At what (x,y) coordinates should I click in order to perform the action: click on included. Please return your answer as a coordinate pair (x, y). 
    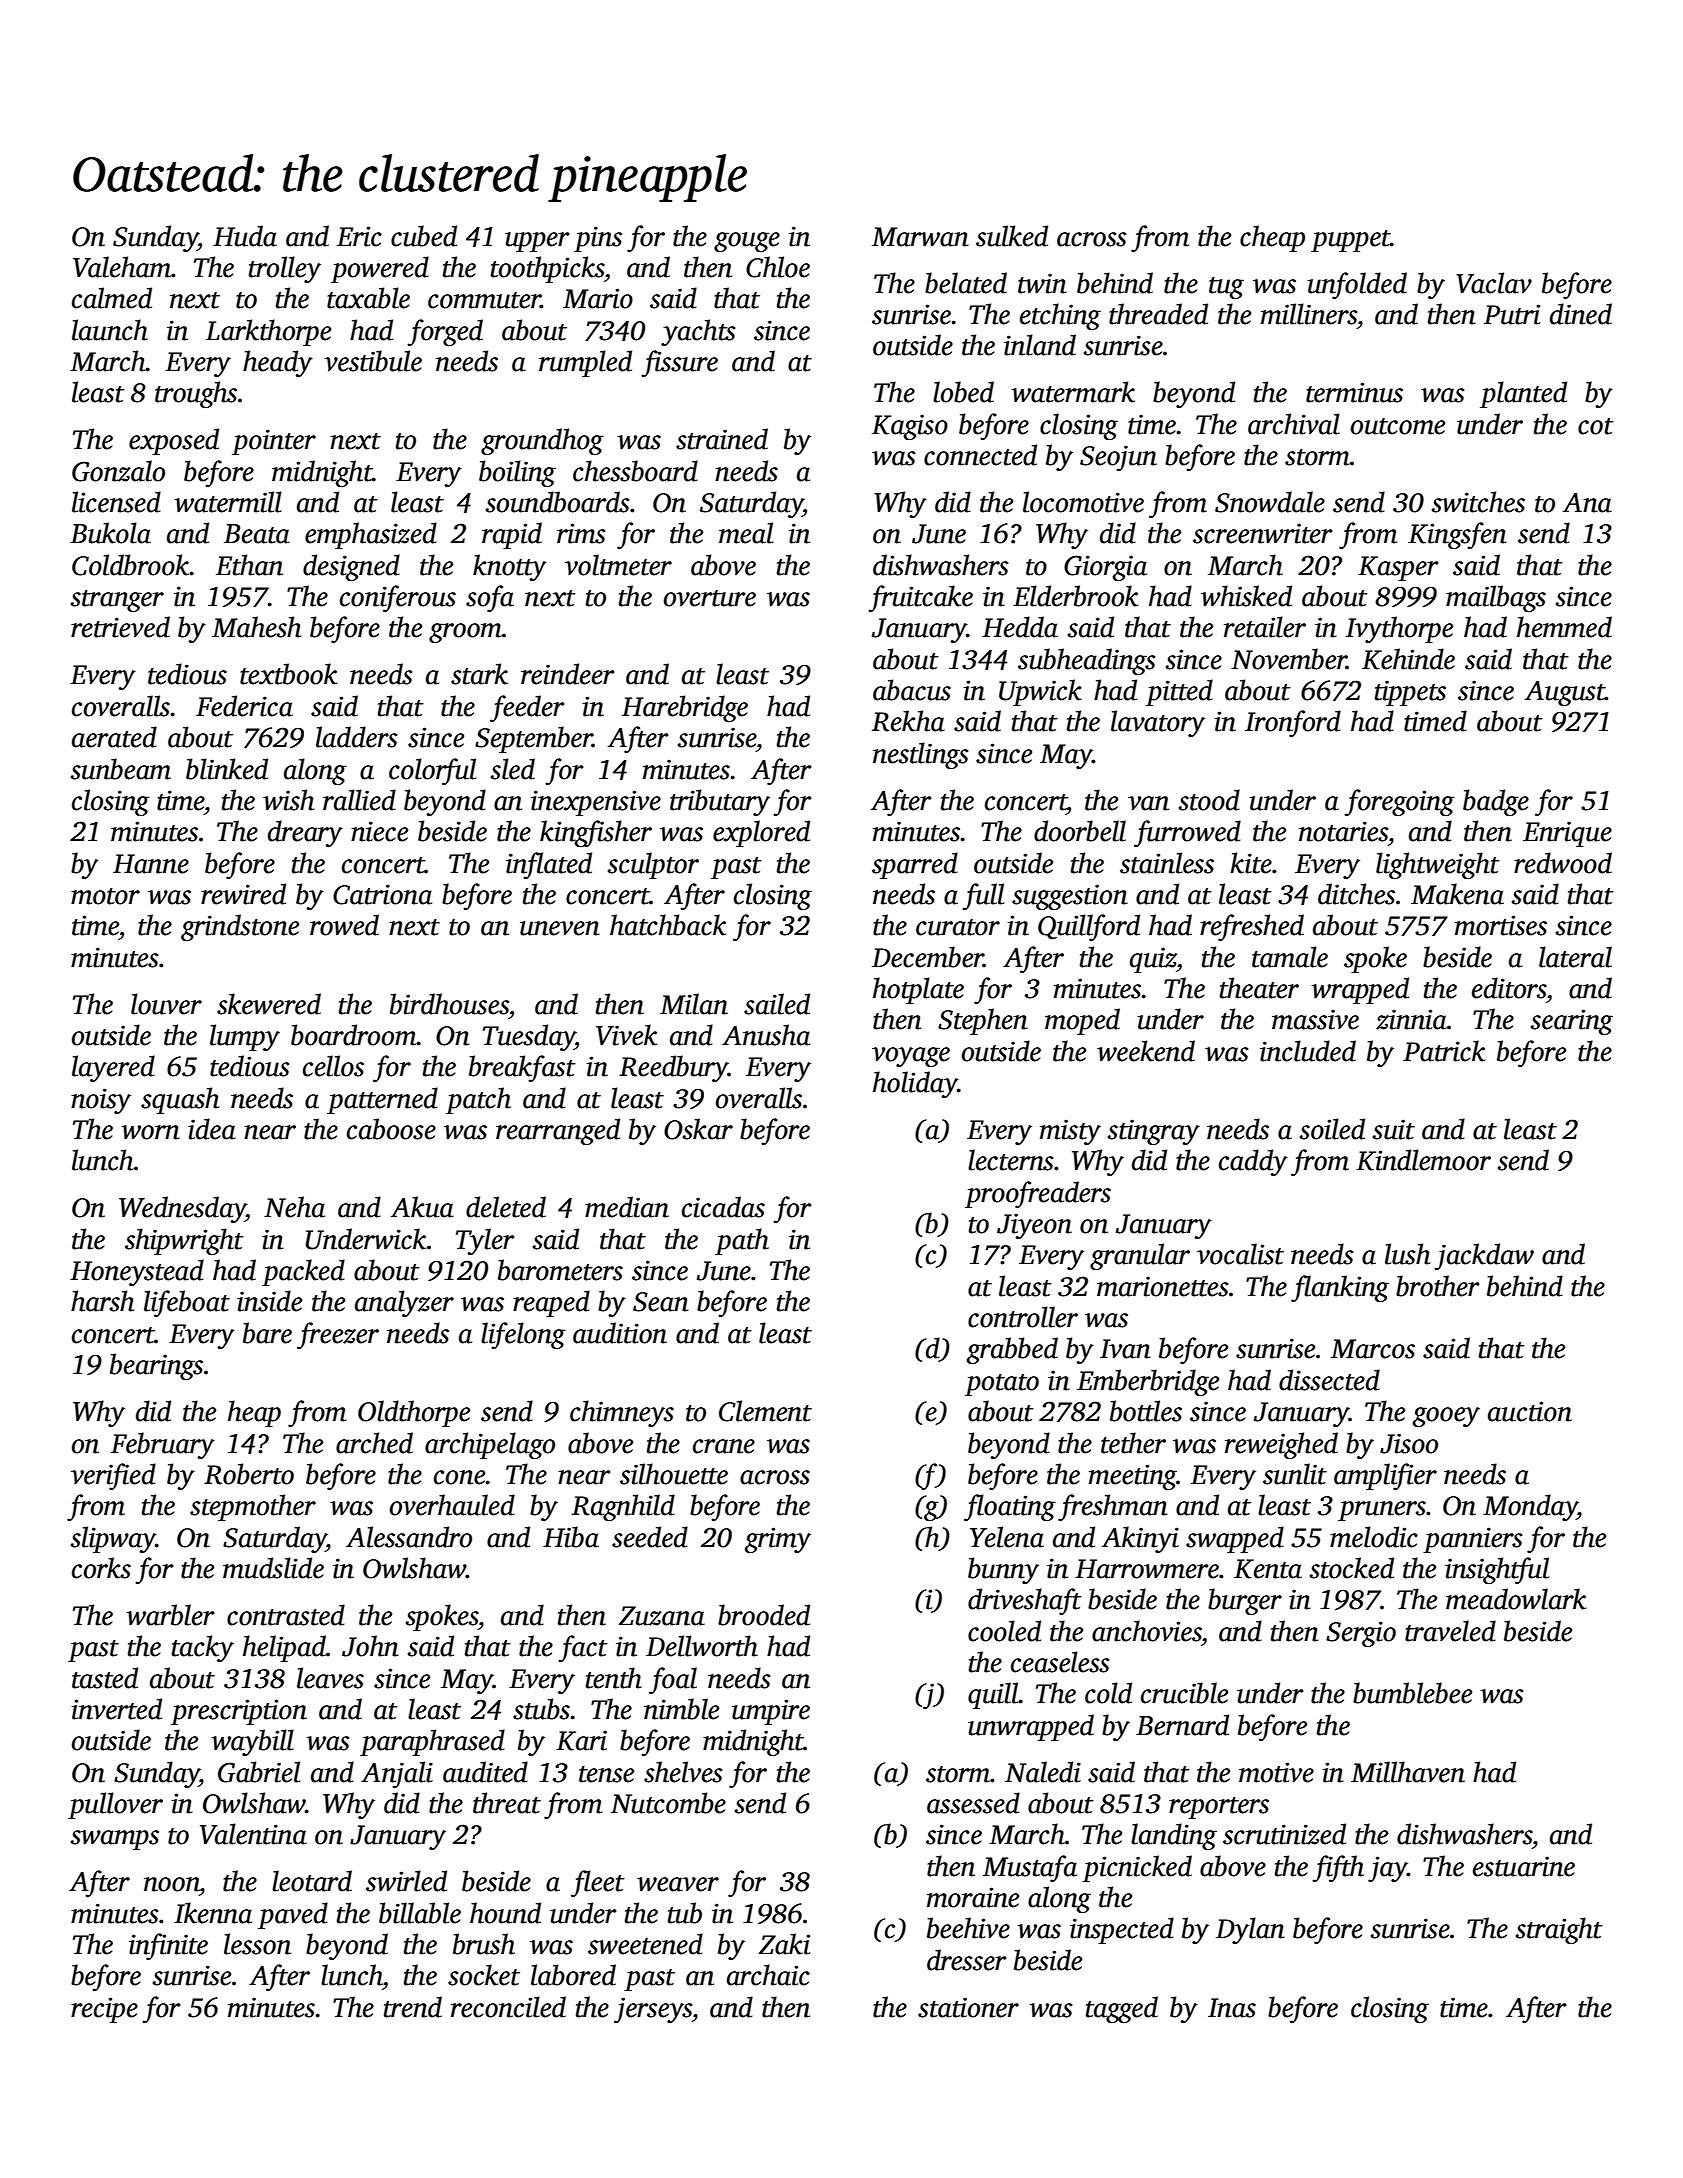
    Looking at the image, I should click on (1308, 1051).
